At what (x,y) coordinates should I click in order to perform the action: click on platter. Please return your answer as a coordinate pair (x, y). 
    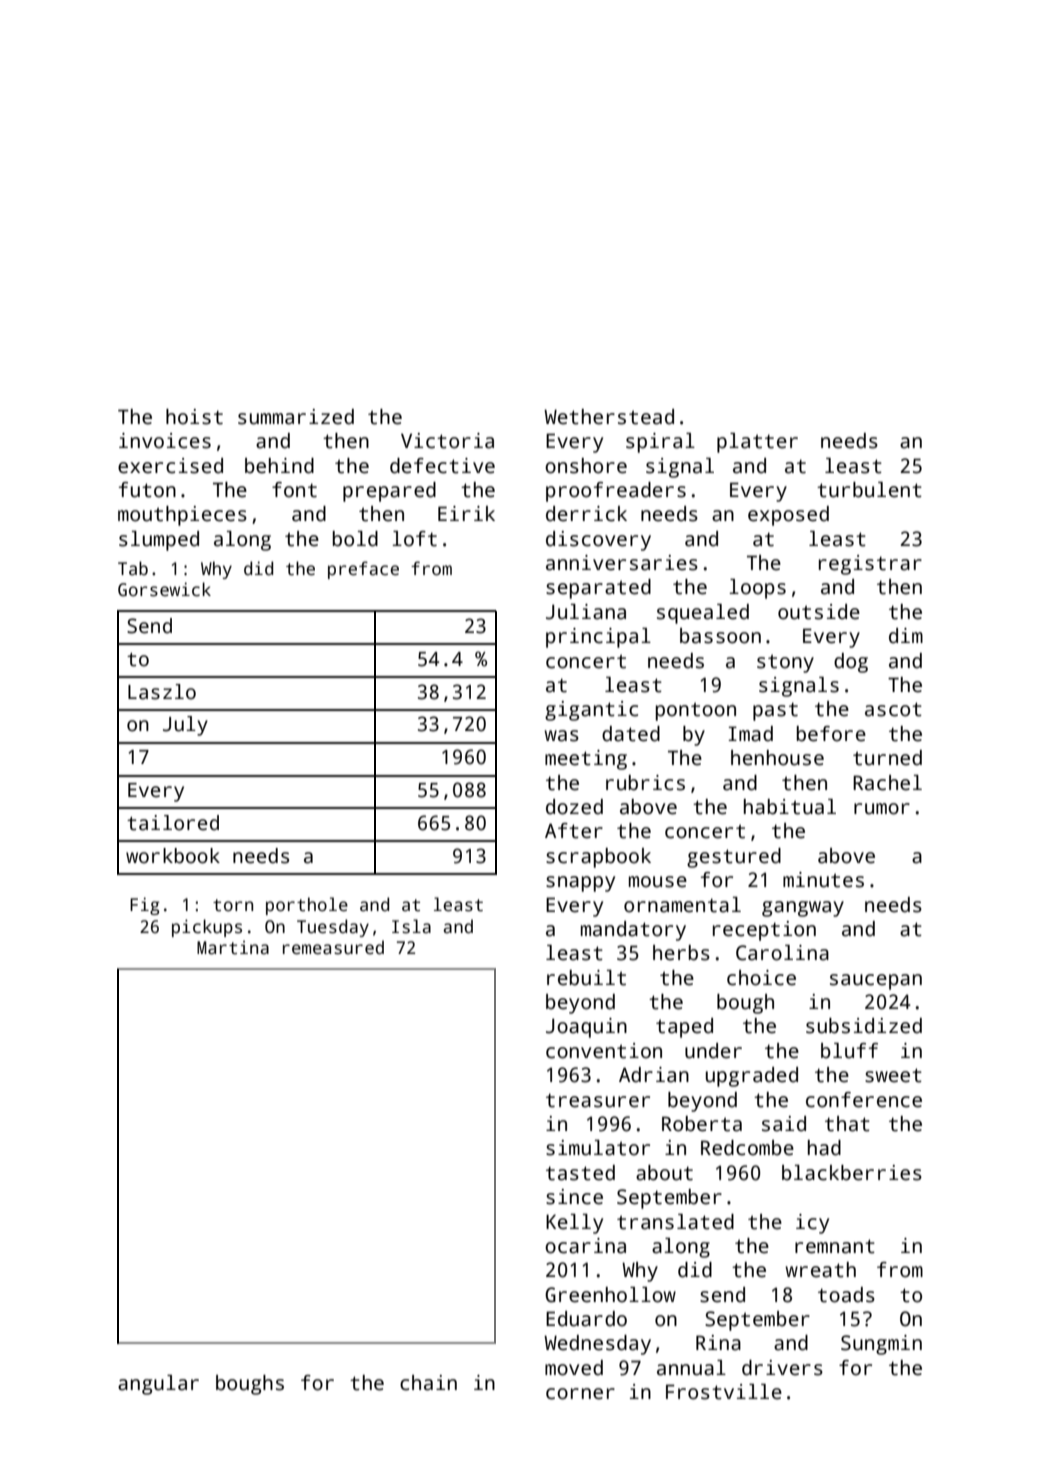
    Looking at the image, I should click on (757, 443).
